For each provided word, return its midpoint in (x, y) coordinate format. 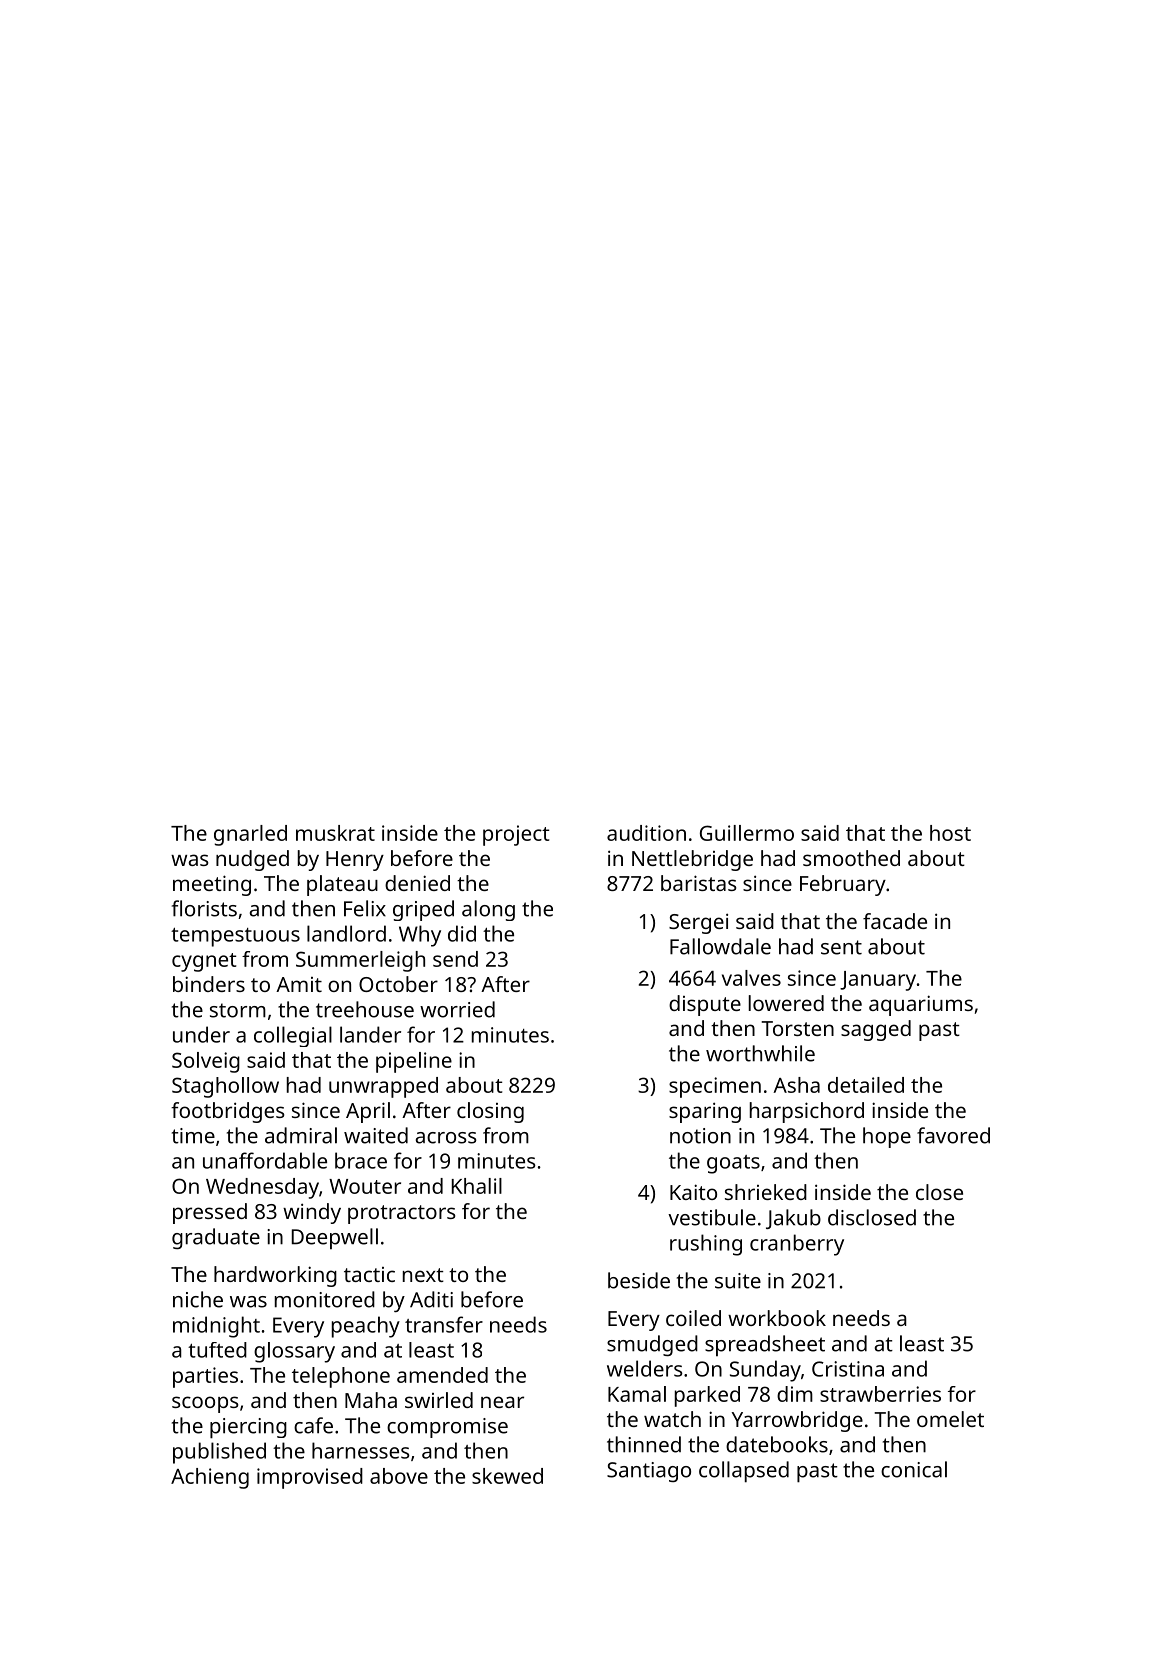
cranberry (797, 1245)
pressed (210, 1213)
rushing (706, 1245)
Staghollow (225, 1087)
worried (457, 1009)
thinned (644, 1444)
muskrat (335, 833)
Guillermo (747, 833)
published (219, 1453)
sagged (876, 1030)
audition (646, 833)
